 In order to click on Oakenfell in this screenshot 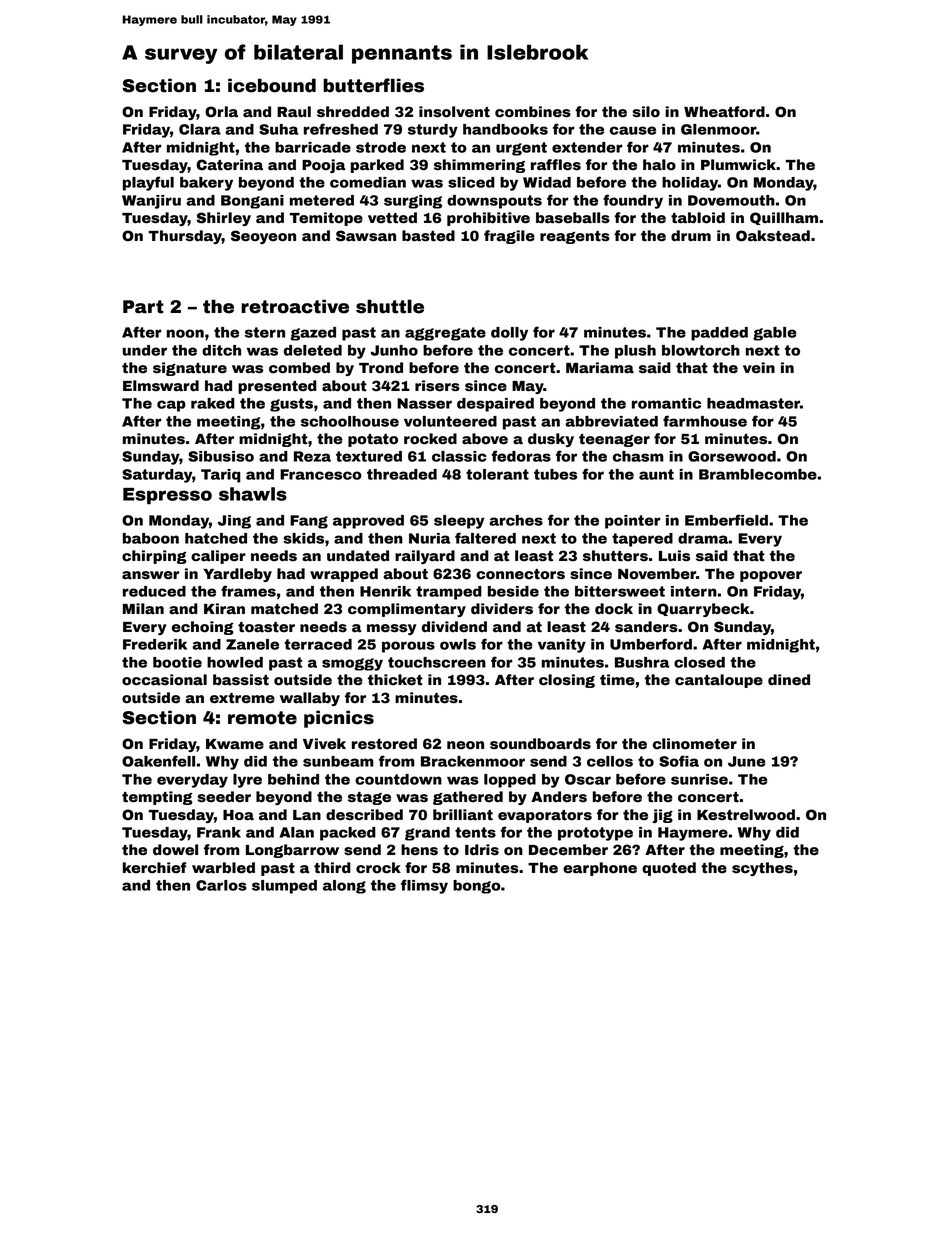, I will do `click(158, 761)`.
